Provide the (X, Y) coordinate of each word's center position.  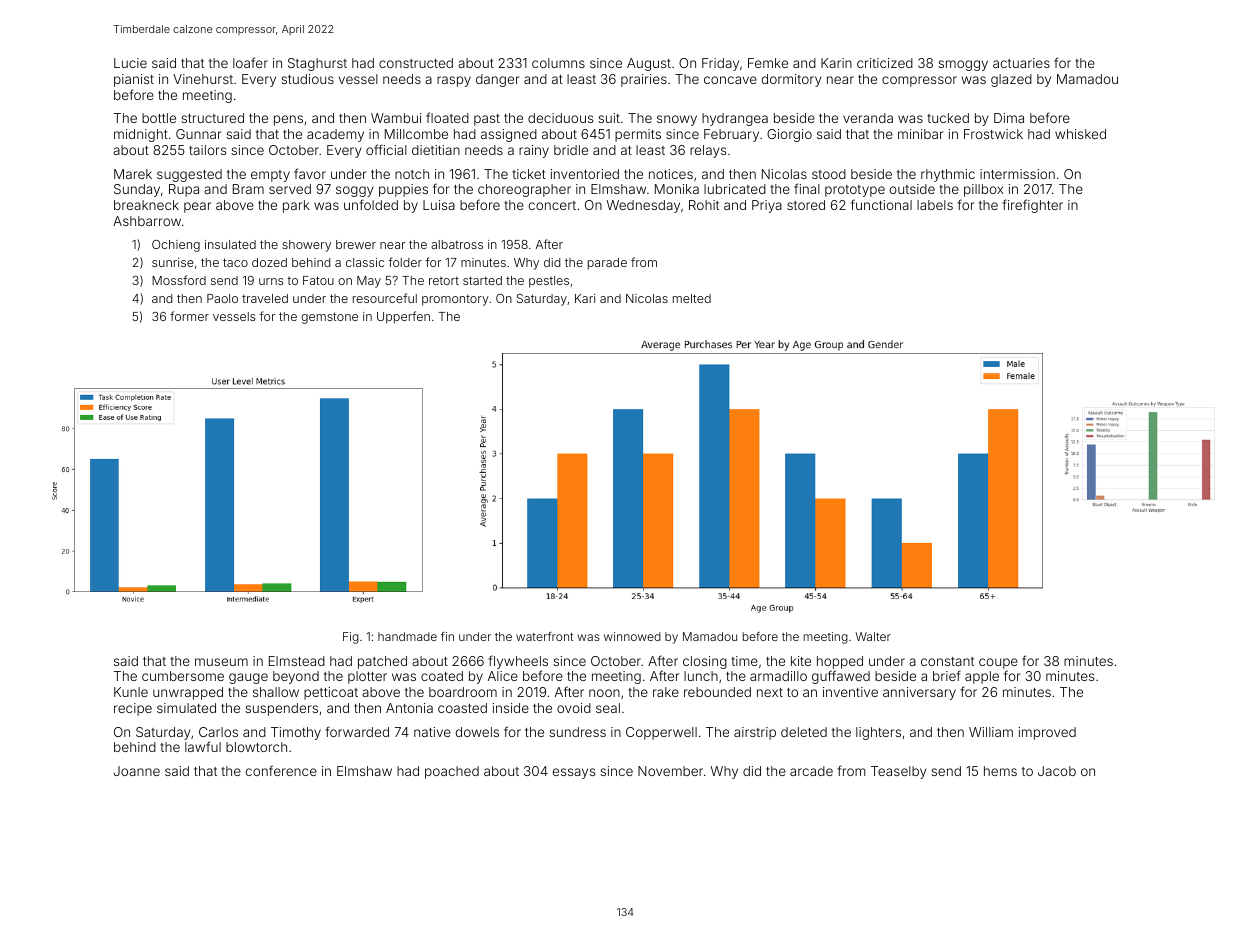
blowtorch (256, 747)
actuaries (1021, 63)
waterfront (544, 636)
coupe (998, 663)
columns (558, 63)
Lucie (130, 63)
